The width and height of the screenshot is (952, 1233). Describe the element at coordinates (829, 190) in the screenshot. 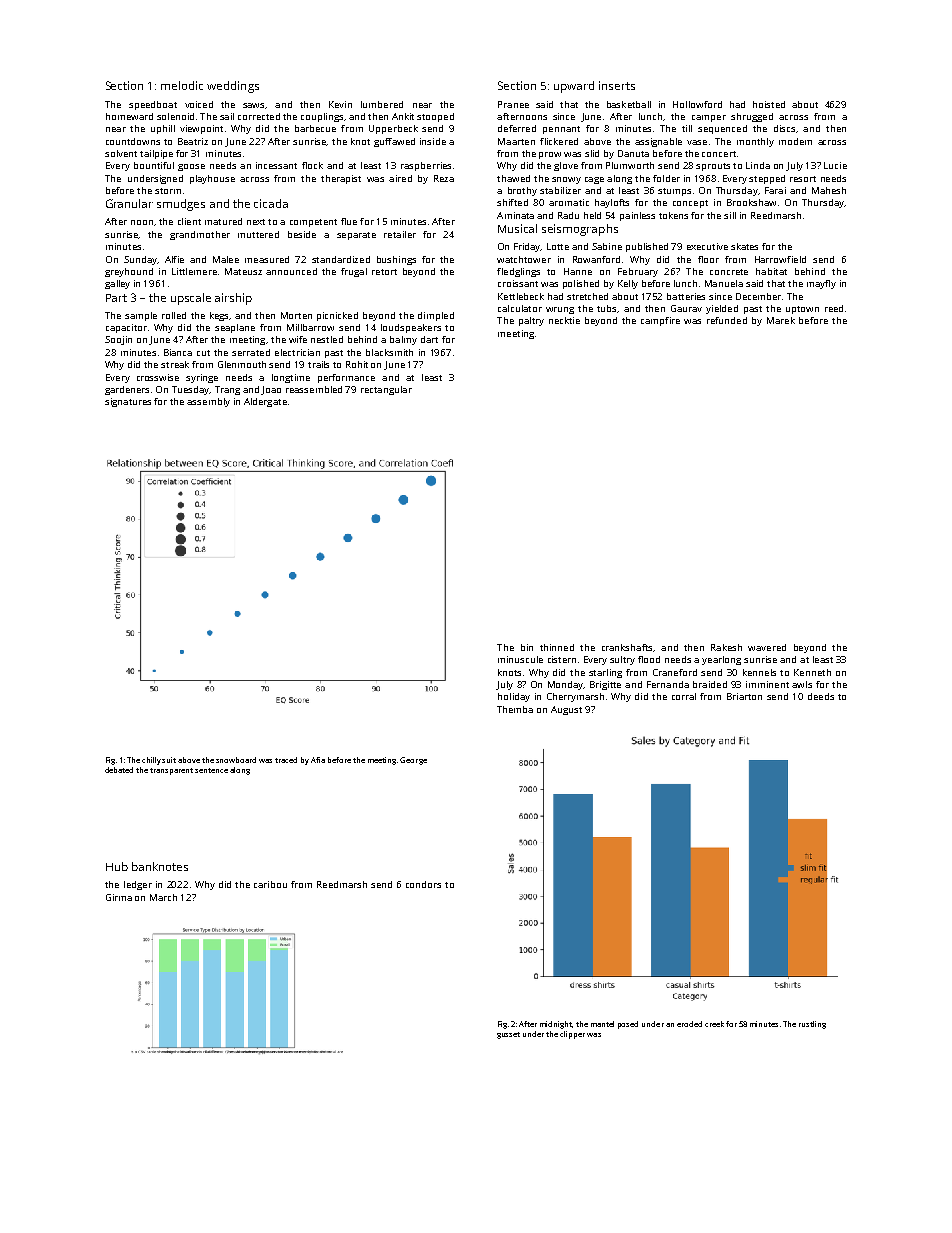

I see `Mahesh` at that location.
